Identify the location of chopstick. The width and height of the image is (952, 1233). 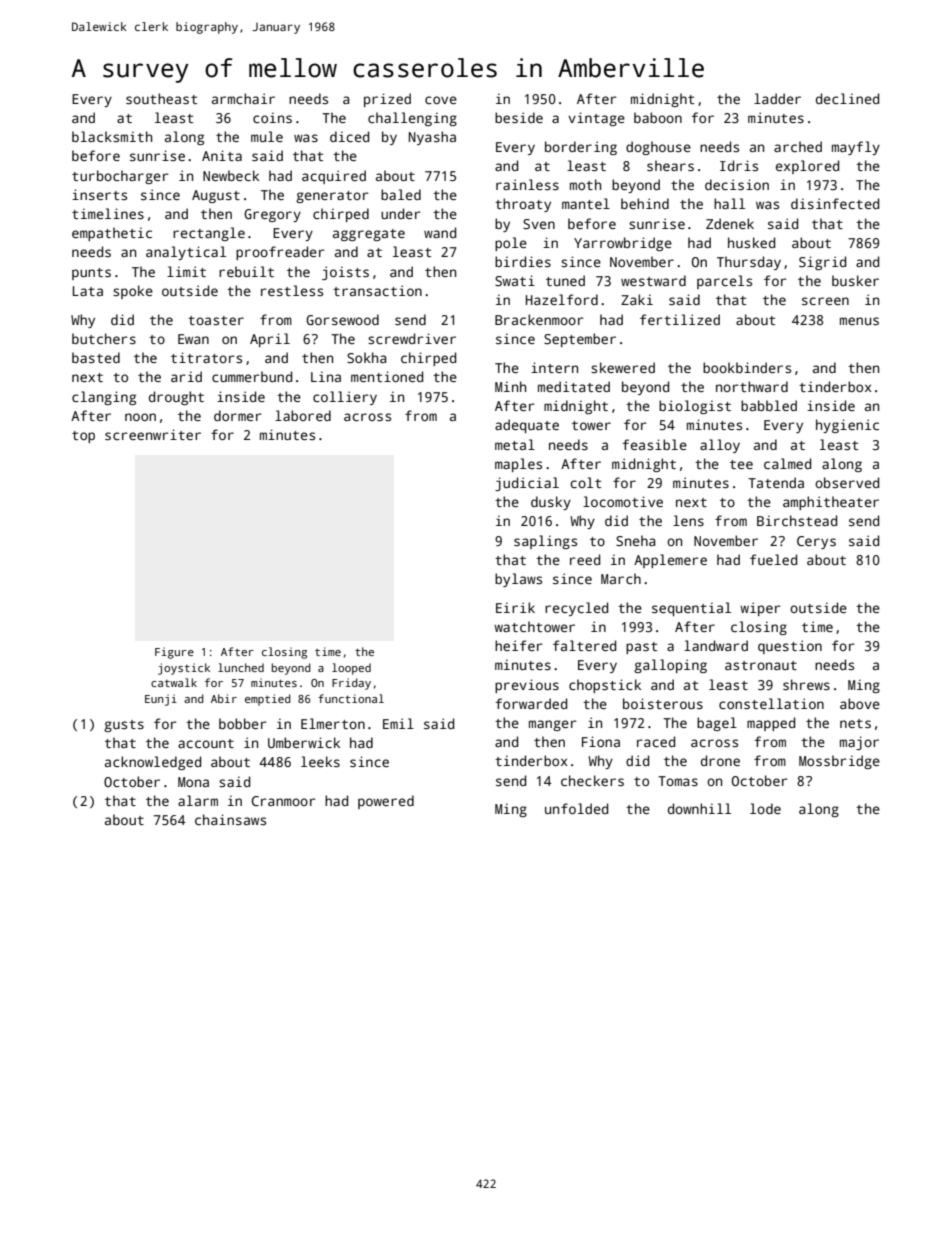
(605, 686).
